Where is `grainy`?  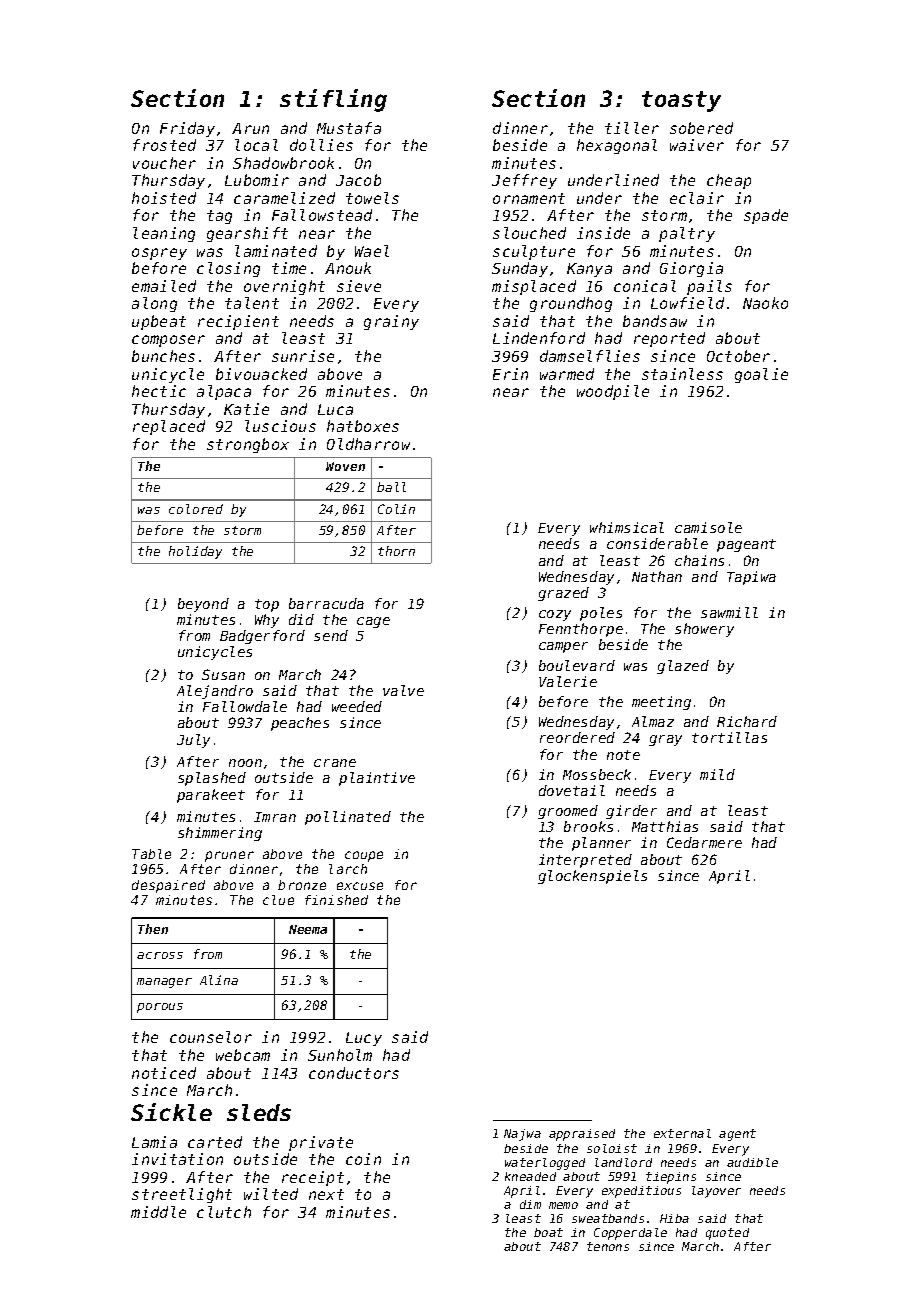 grainy is located at coordinates (391, 322).
